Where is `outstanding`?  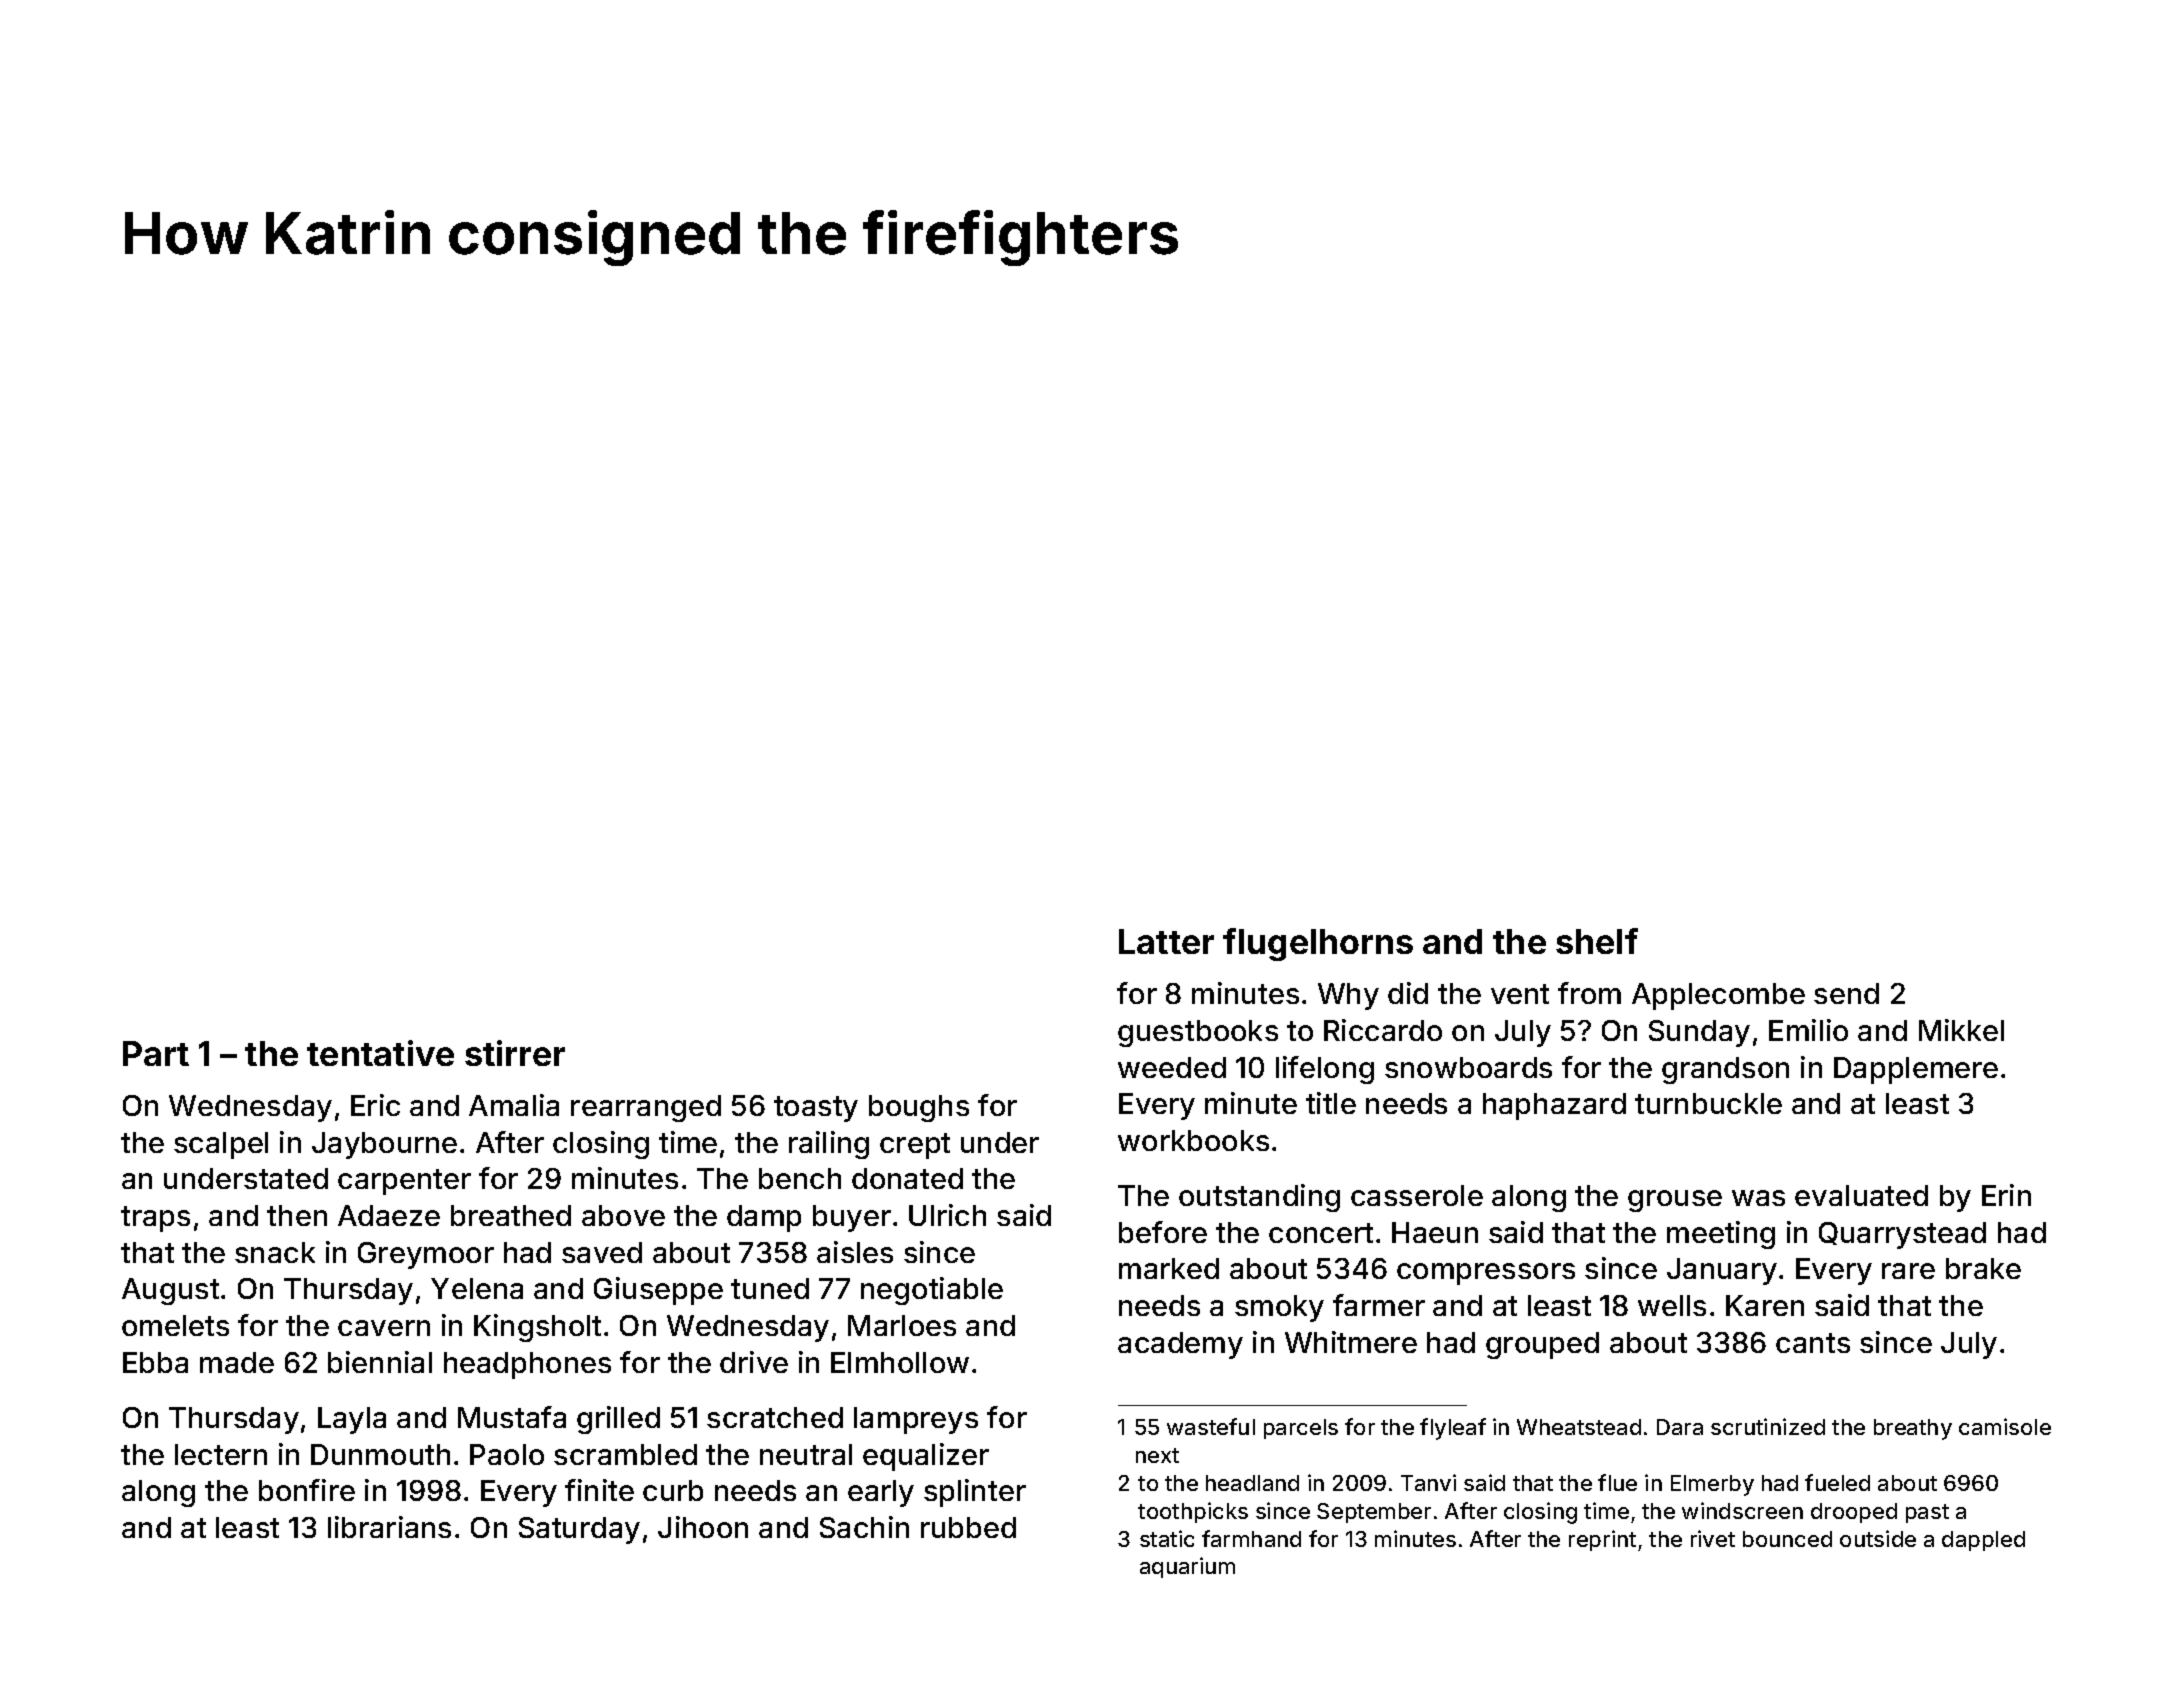 outstanding is located at coordinates (1259, 1198).
